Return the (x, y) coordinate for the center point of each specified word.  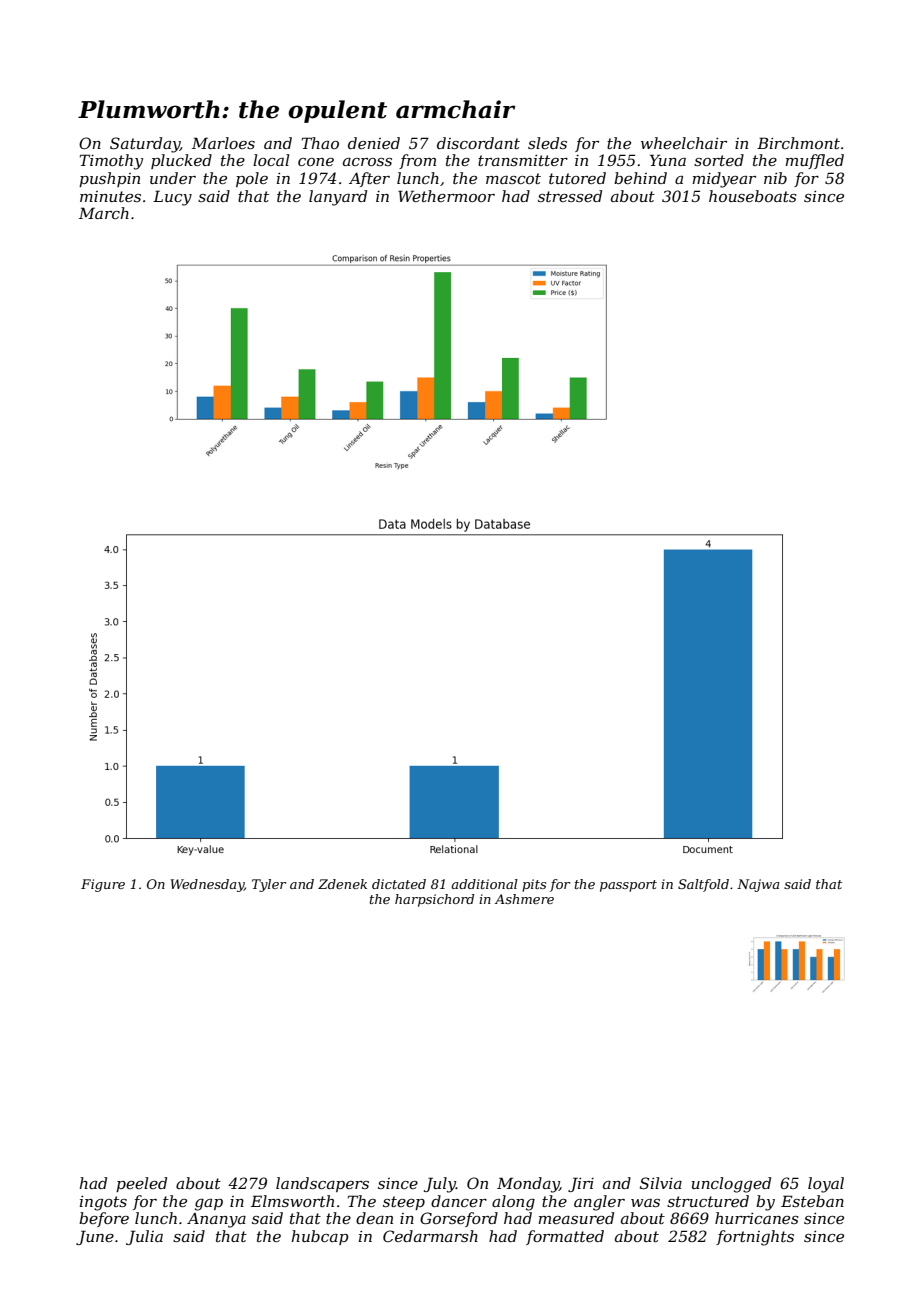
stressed (570, 196)
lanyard (338, 198)
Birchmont (798, 143)
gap (209, 1205)
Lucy (172, 198)
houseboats (753, 196)
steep (404, 1203)
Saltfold (703, 885)
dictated (399, 884)
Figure (103, 885)
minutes (110, 196)
